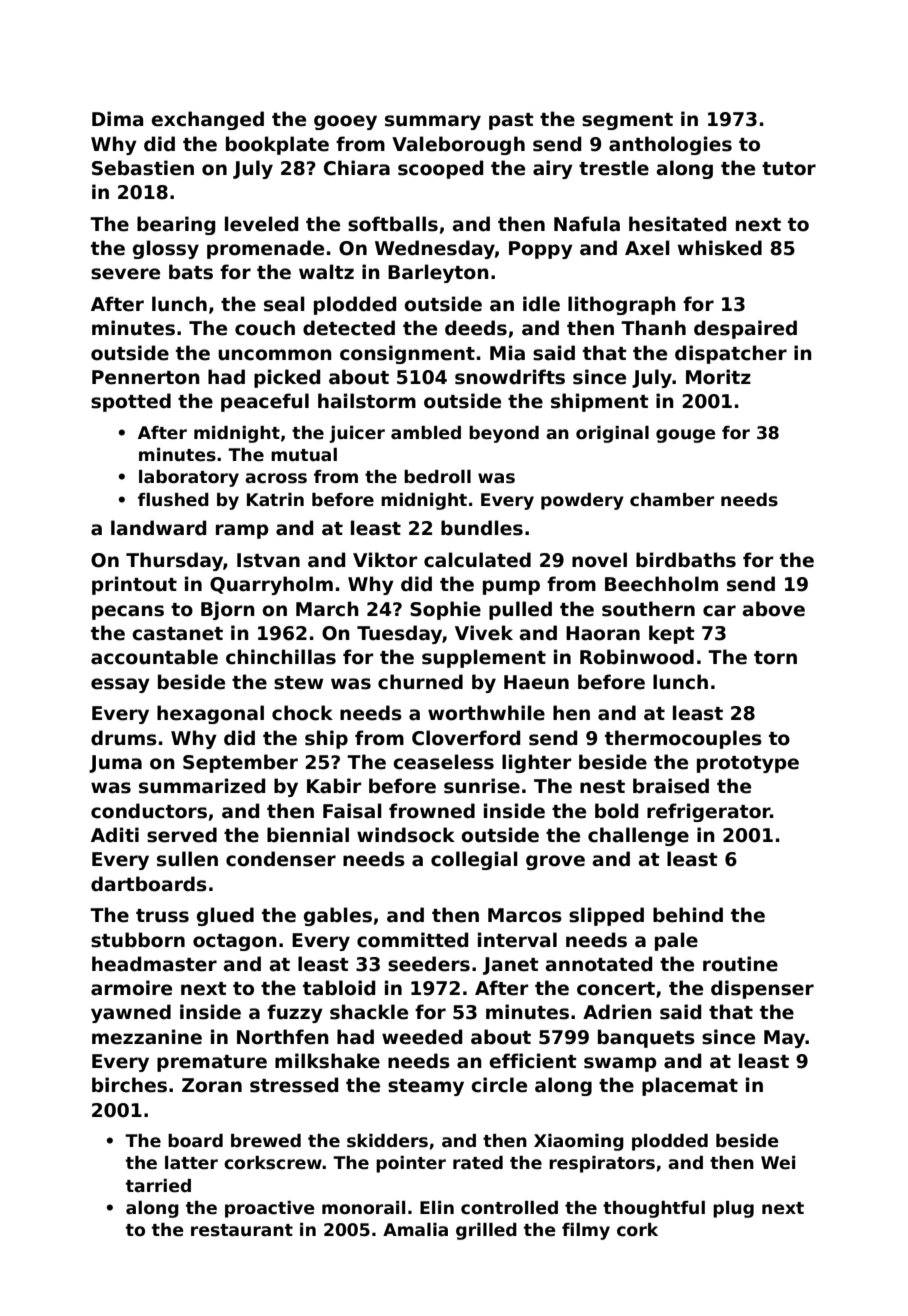 This document has width=908, height=1316. Describe the element at coordinates (207, 120) in the document. I see `exchanged` at that location.
